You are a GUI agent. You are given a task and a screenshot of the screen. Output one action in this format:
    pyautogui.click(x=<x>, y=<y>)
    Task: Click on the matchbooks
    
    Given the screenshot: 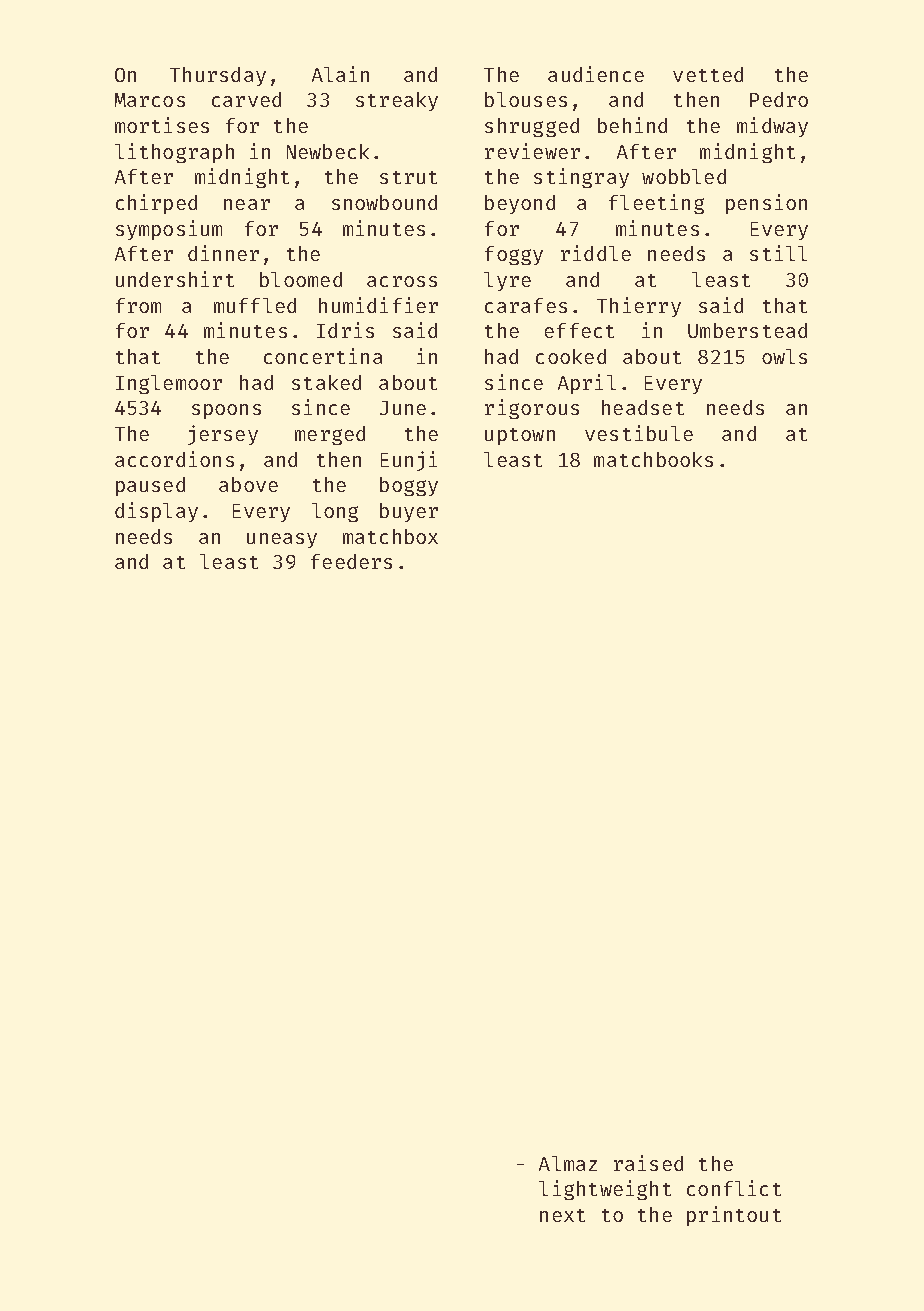 What is the action you would take?
    pyautogui.click(x=653, y=459)
